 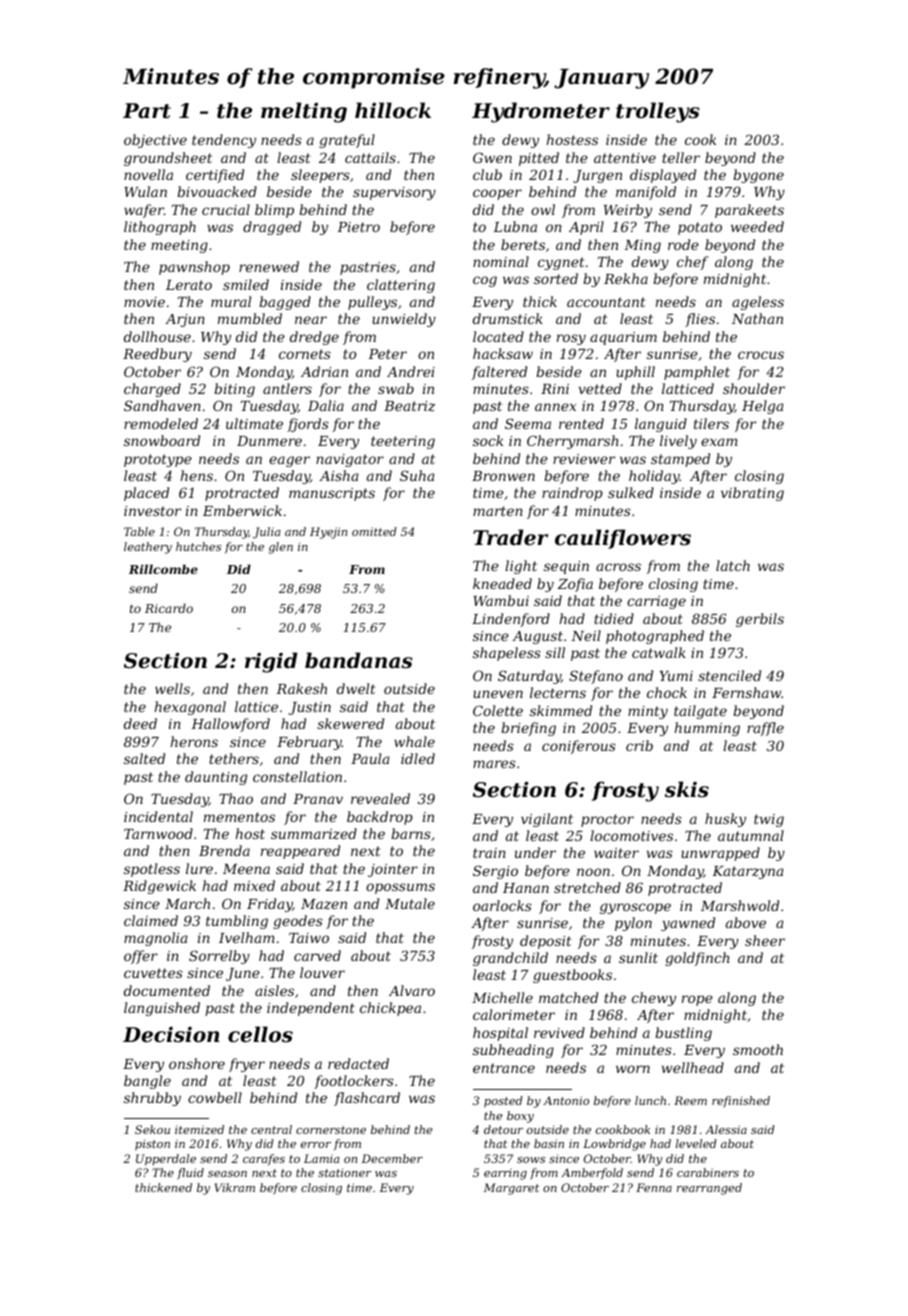 I want to click on Rekha, so click(x=626, y=278).
